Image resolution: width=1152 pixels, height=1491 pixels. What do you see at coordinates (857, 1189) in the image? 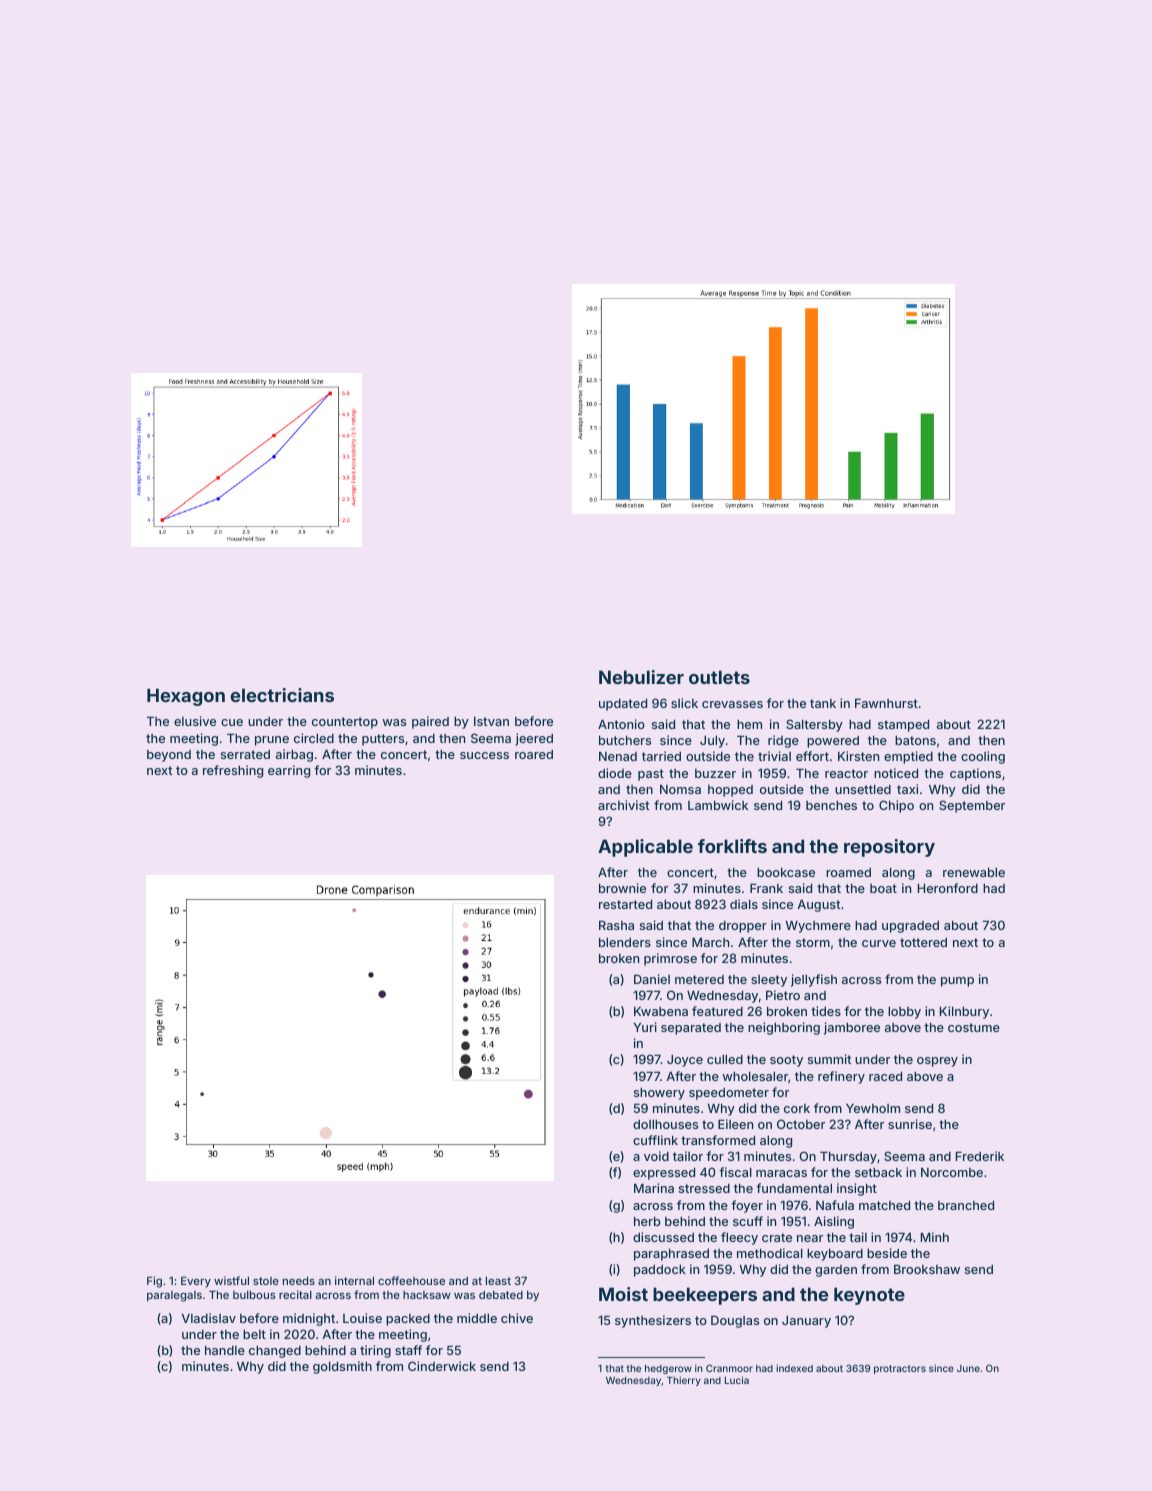
I see `insight` at bounding box center [857, 1189].
